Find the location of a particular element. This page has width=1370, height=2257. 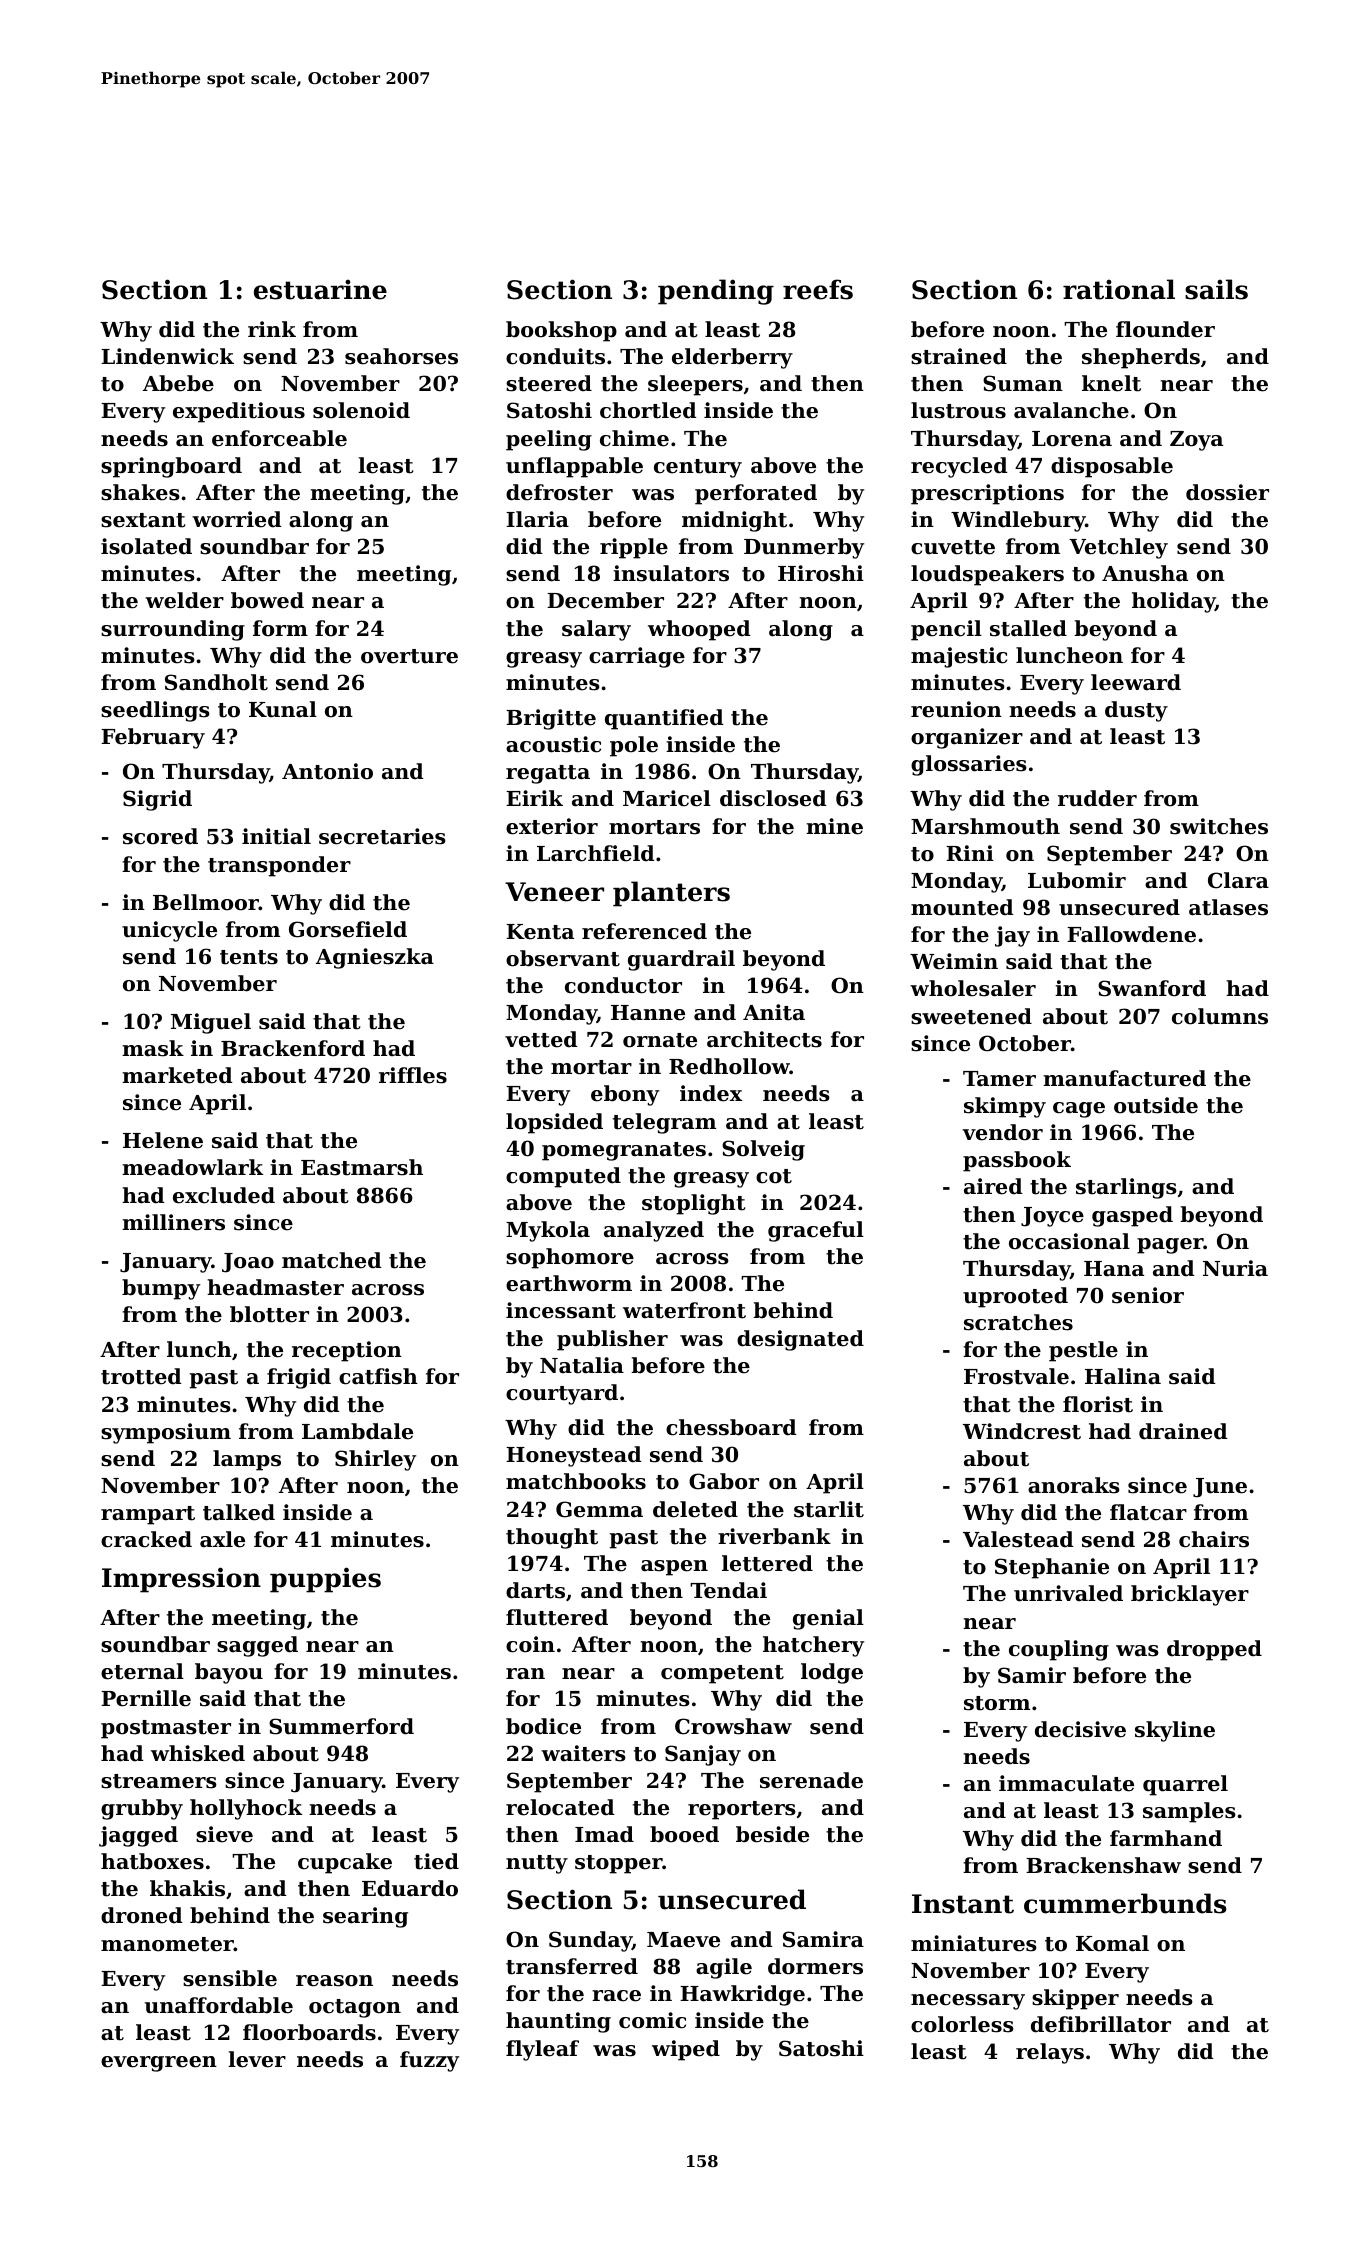

analyzed is located at coordinates (654, 1231).
